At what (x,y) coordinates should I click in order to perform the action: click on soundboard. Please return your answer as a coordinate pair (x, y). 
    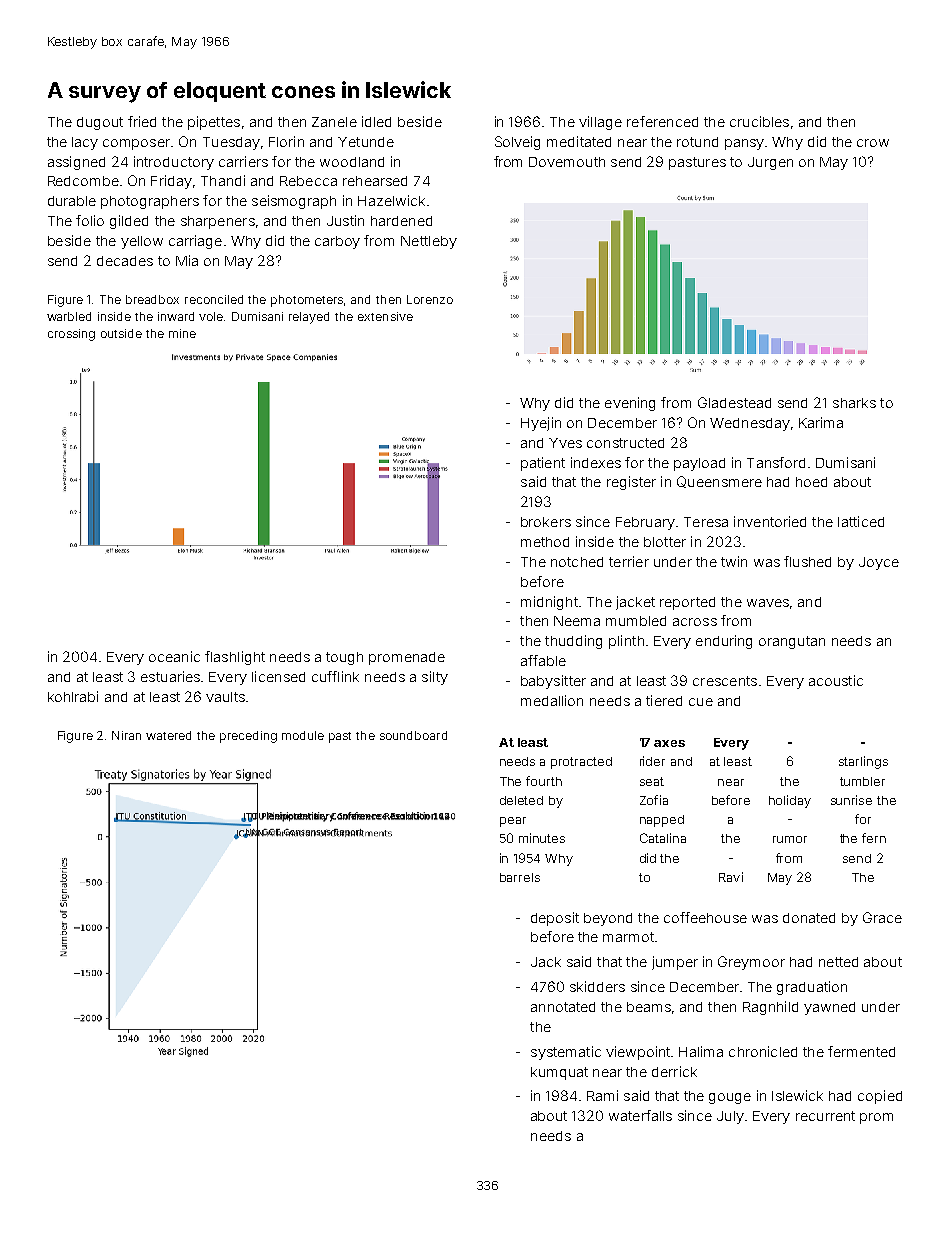
    Looking at the image, I should click on (413, 735).
